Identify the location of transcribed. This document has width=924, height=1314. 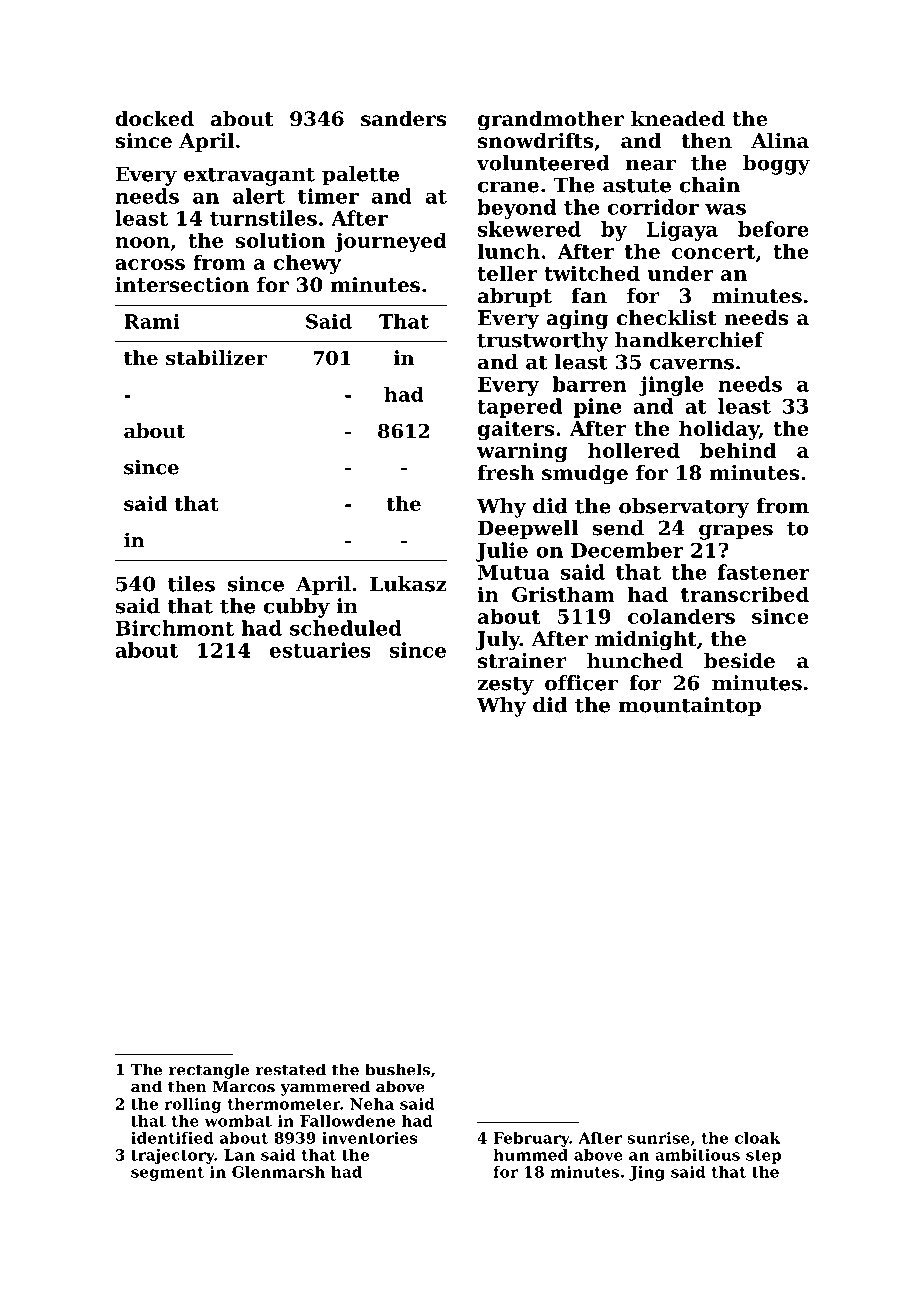
(745, 594).
